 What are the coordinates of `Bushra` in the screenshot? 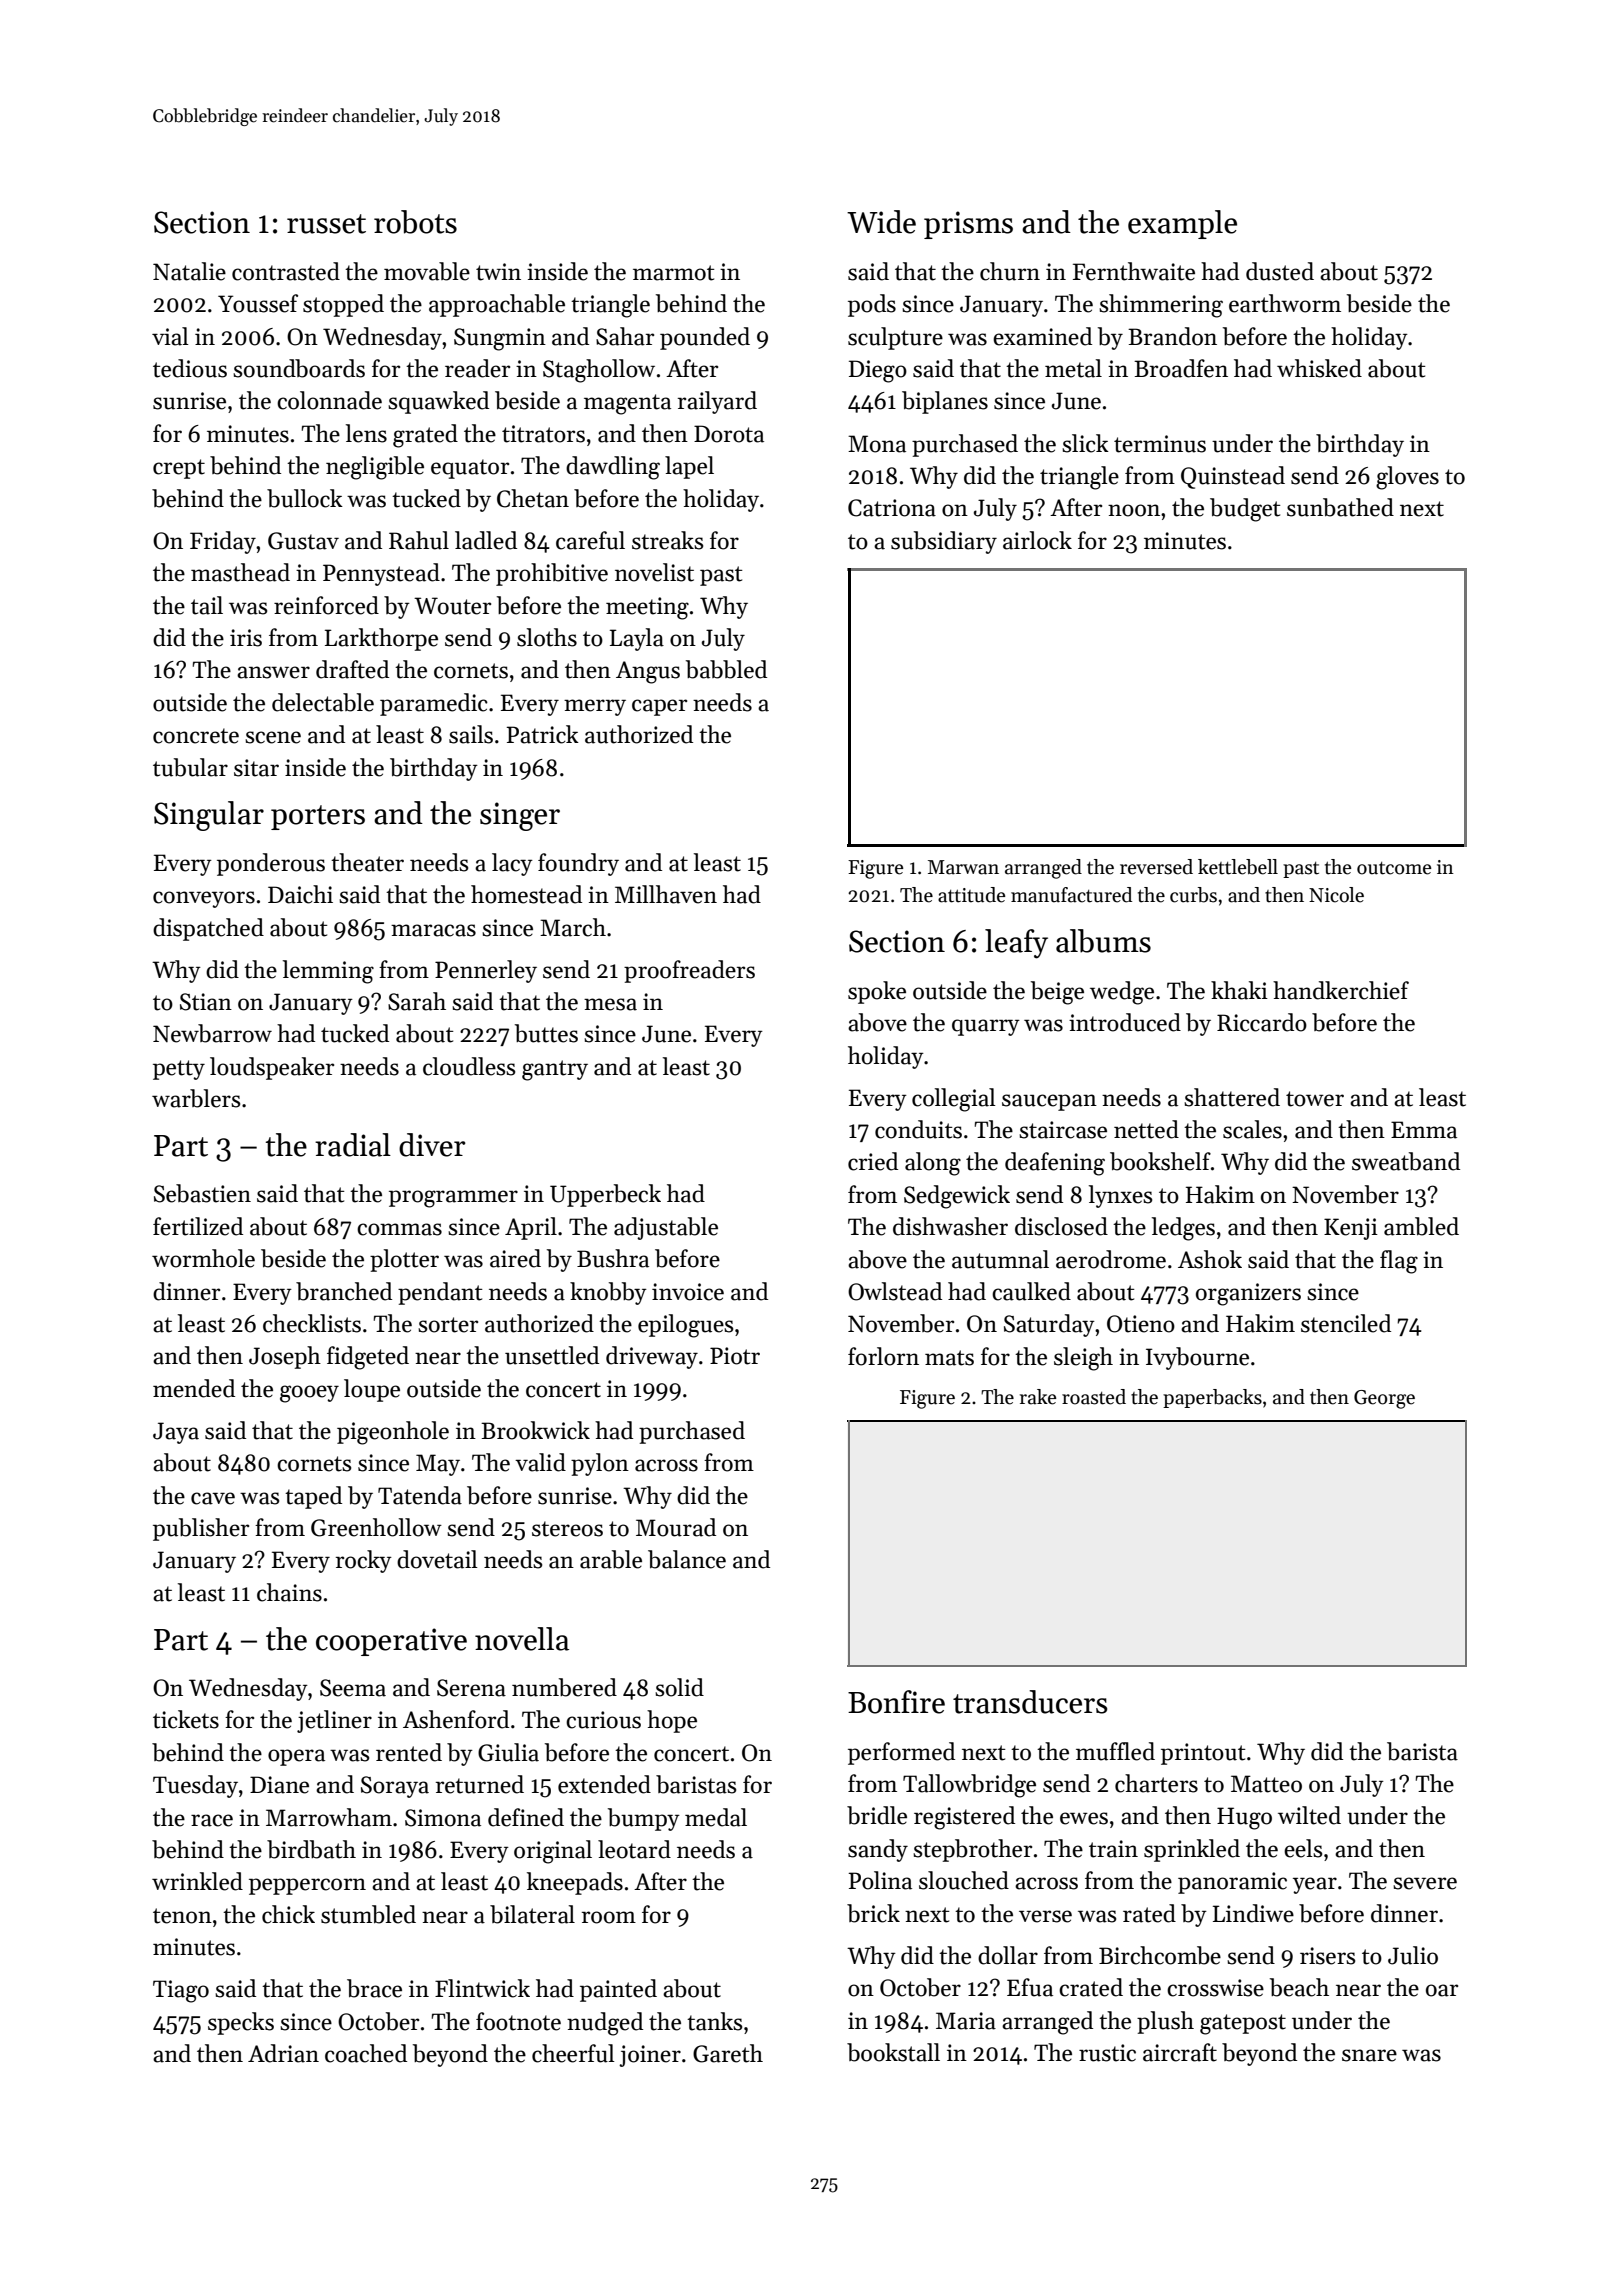 It's located at (613, 1258).
